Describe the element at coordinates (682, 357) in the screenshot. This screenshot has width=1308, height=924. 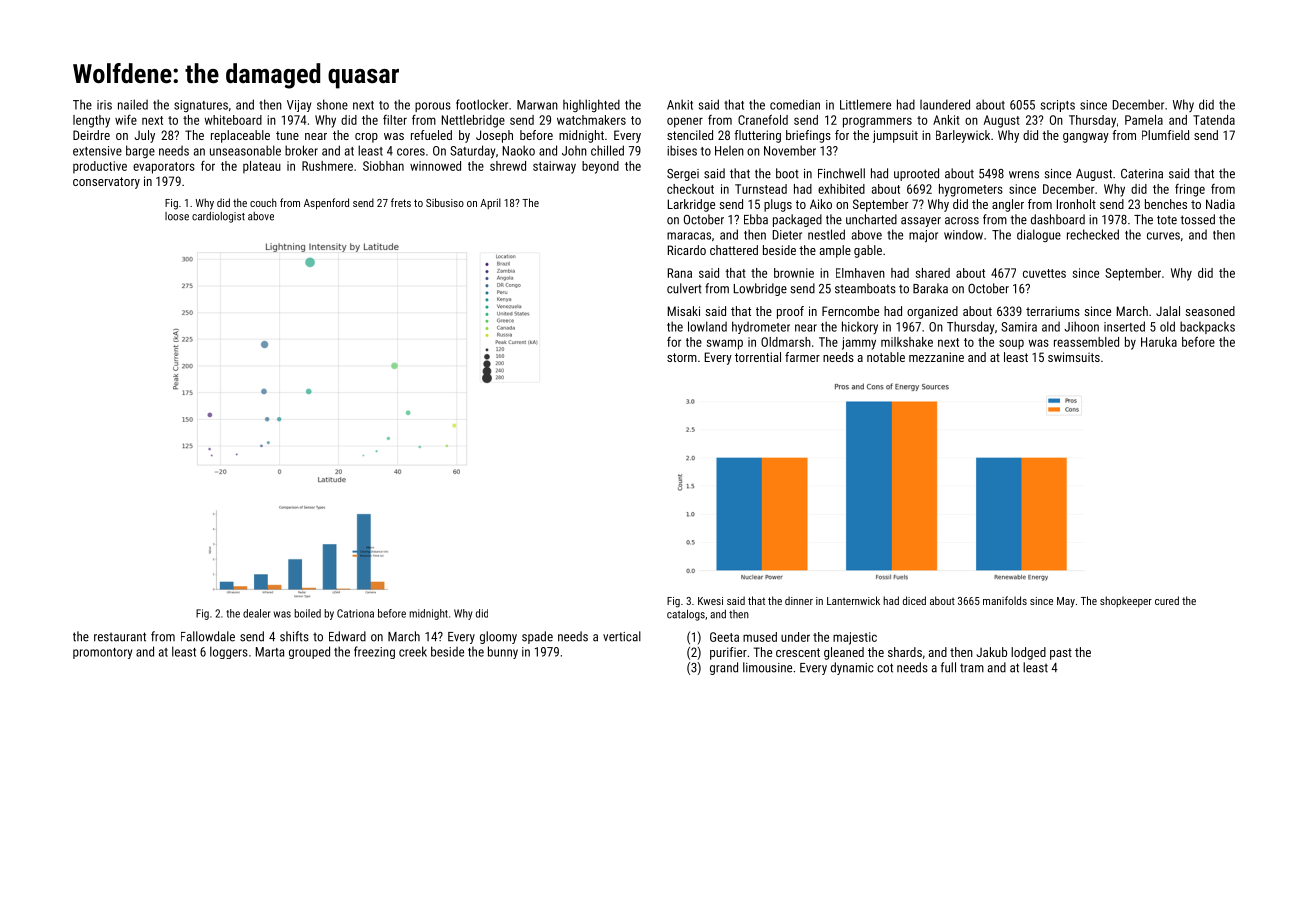
I see `storm` at that location.
